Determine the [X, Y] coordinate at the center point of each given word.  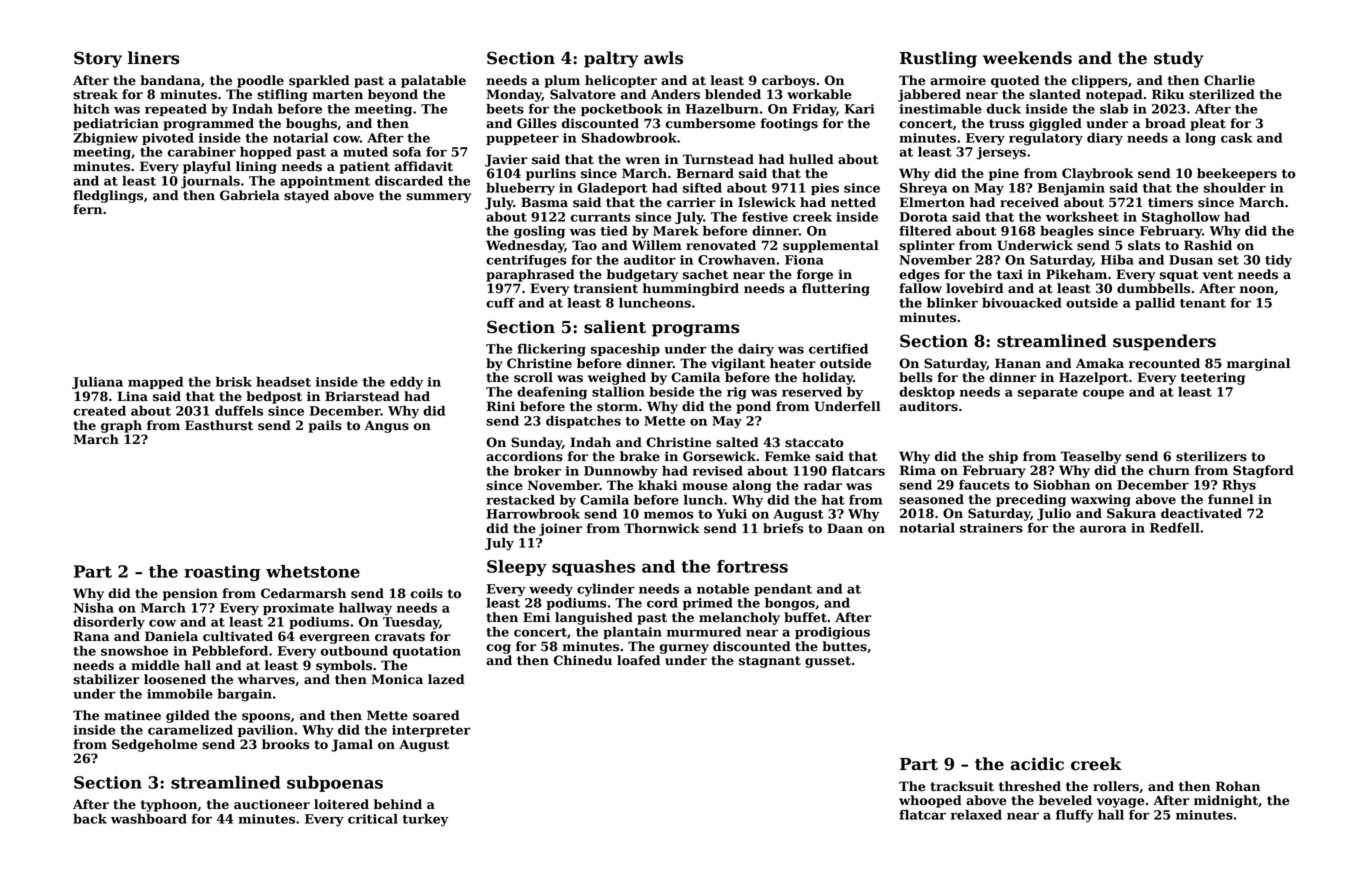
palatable [433, 81]
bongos [790, 604]
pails [325, 426]
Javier [506, 160]
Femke [787, 456]
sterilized [1222, 94]
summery [438, 198]
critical [373, 819]
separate [1048, 393]
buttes [844, 646]
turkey [425, 820]
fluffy [1074, 816]
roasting [222, 573]
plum [562, 81]
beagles [1067, 232]
